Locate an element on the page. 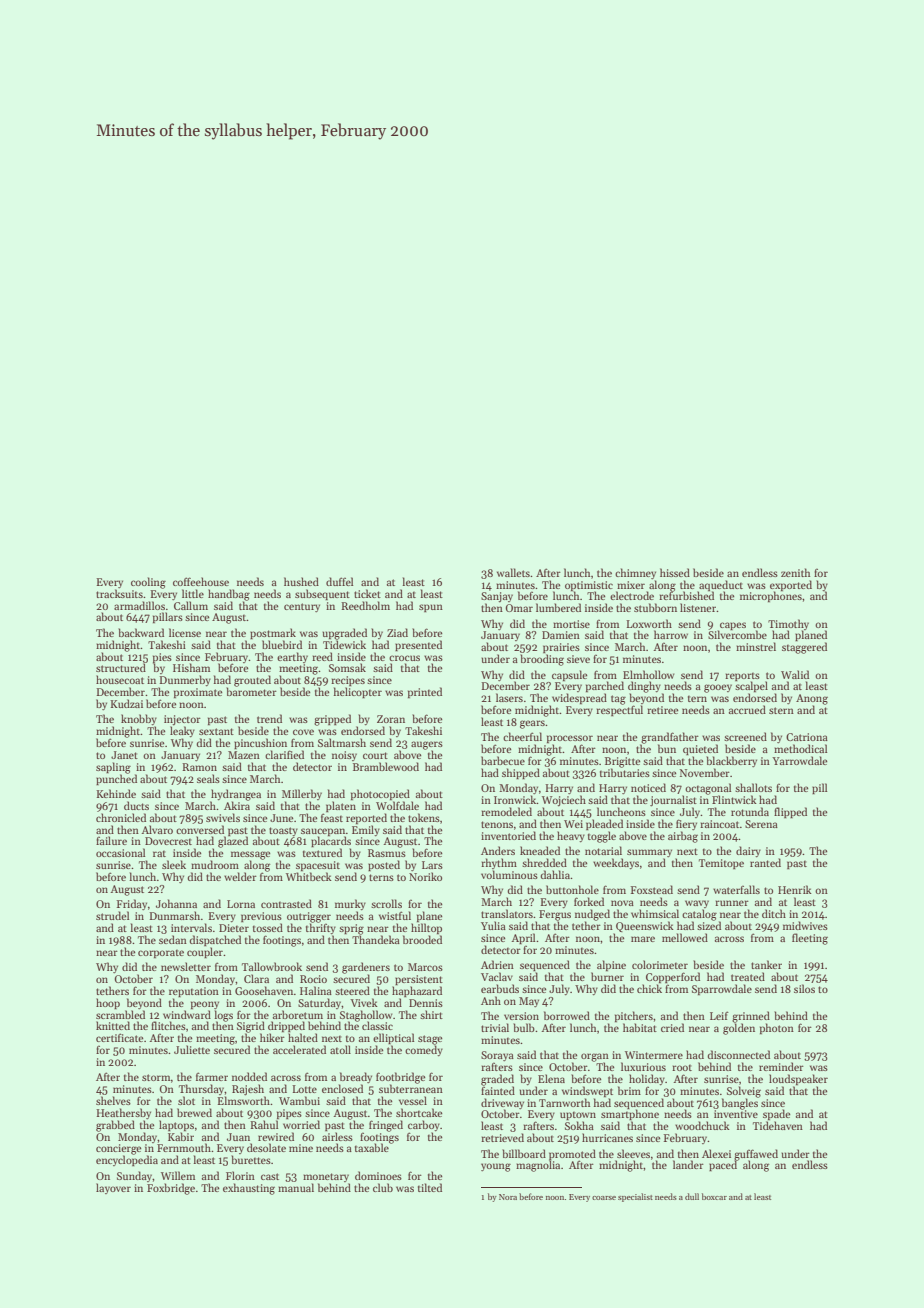  Fernmouth is located at coordinates (184, 1148).
